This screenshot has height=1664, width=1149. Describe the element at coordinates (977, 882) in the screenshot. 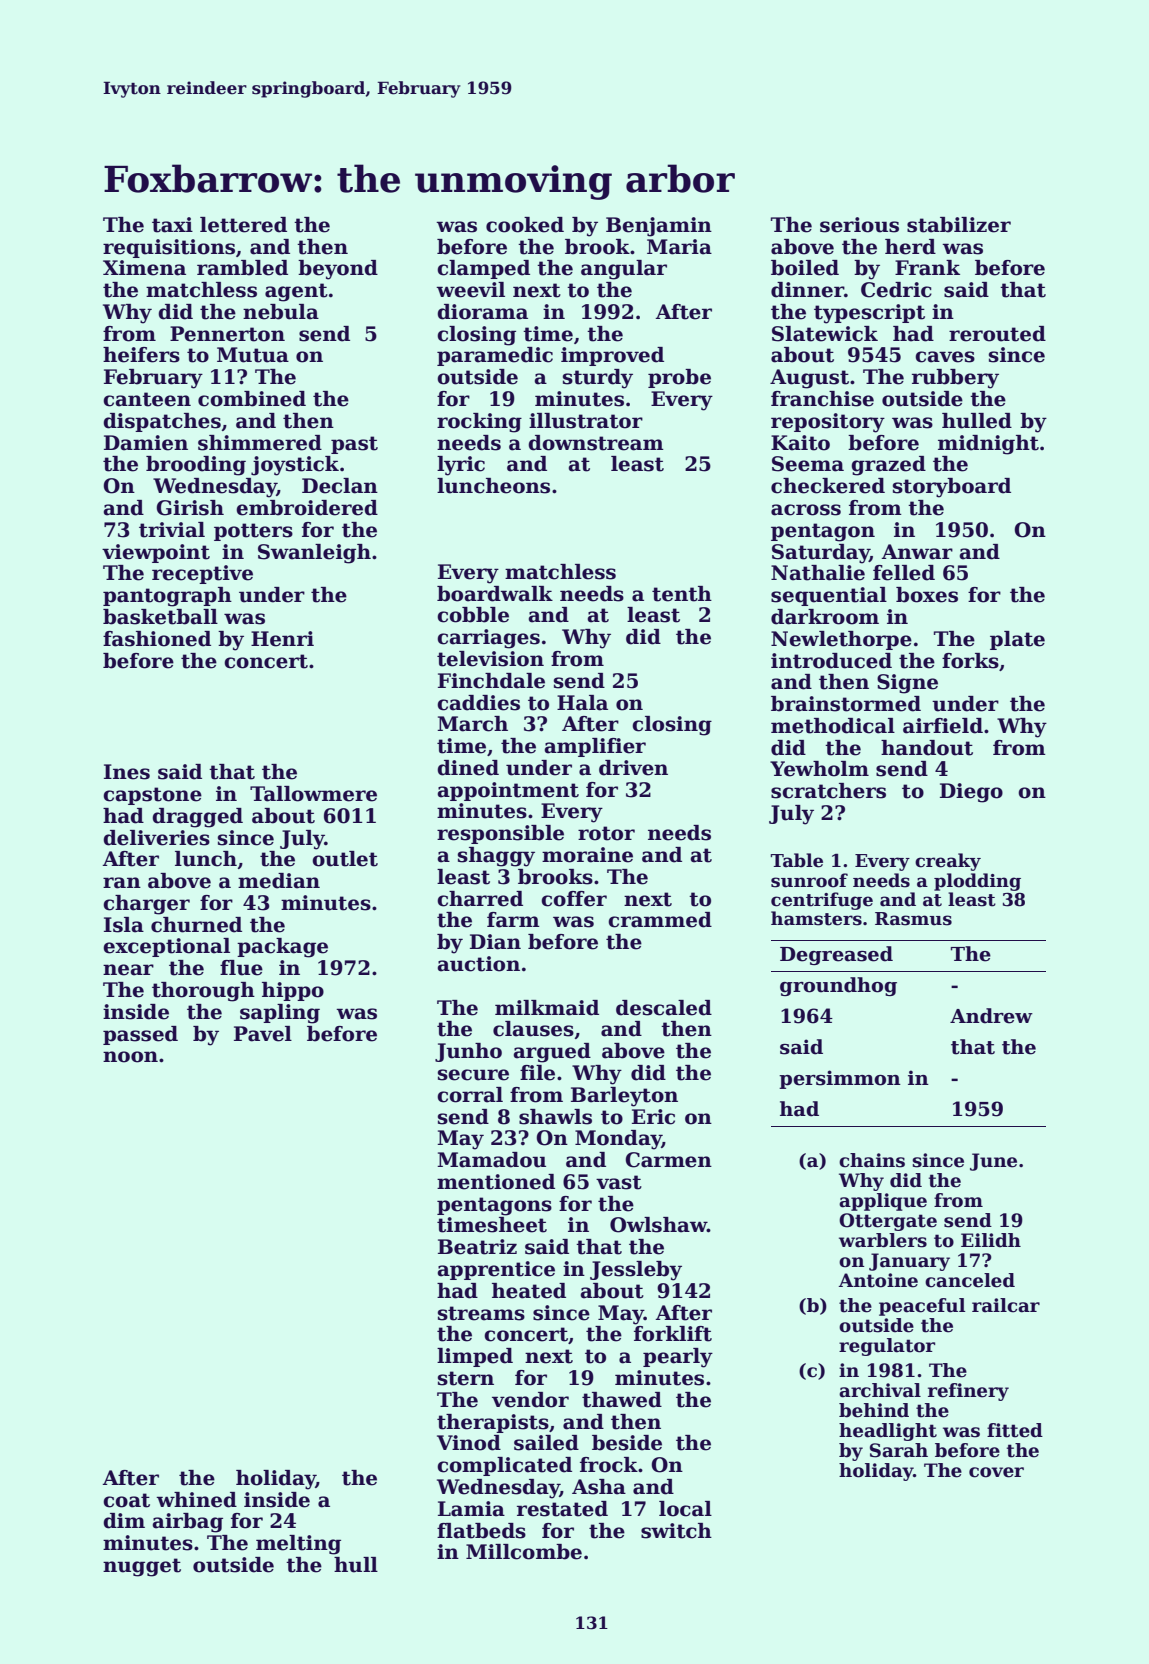

I see `plodding` at that location.
